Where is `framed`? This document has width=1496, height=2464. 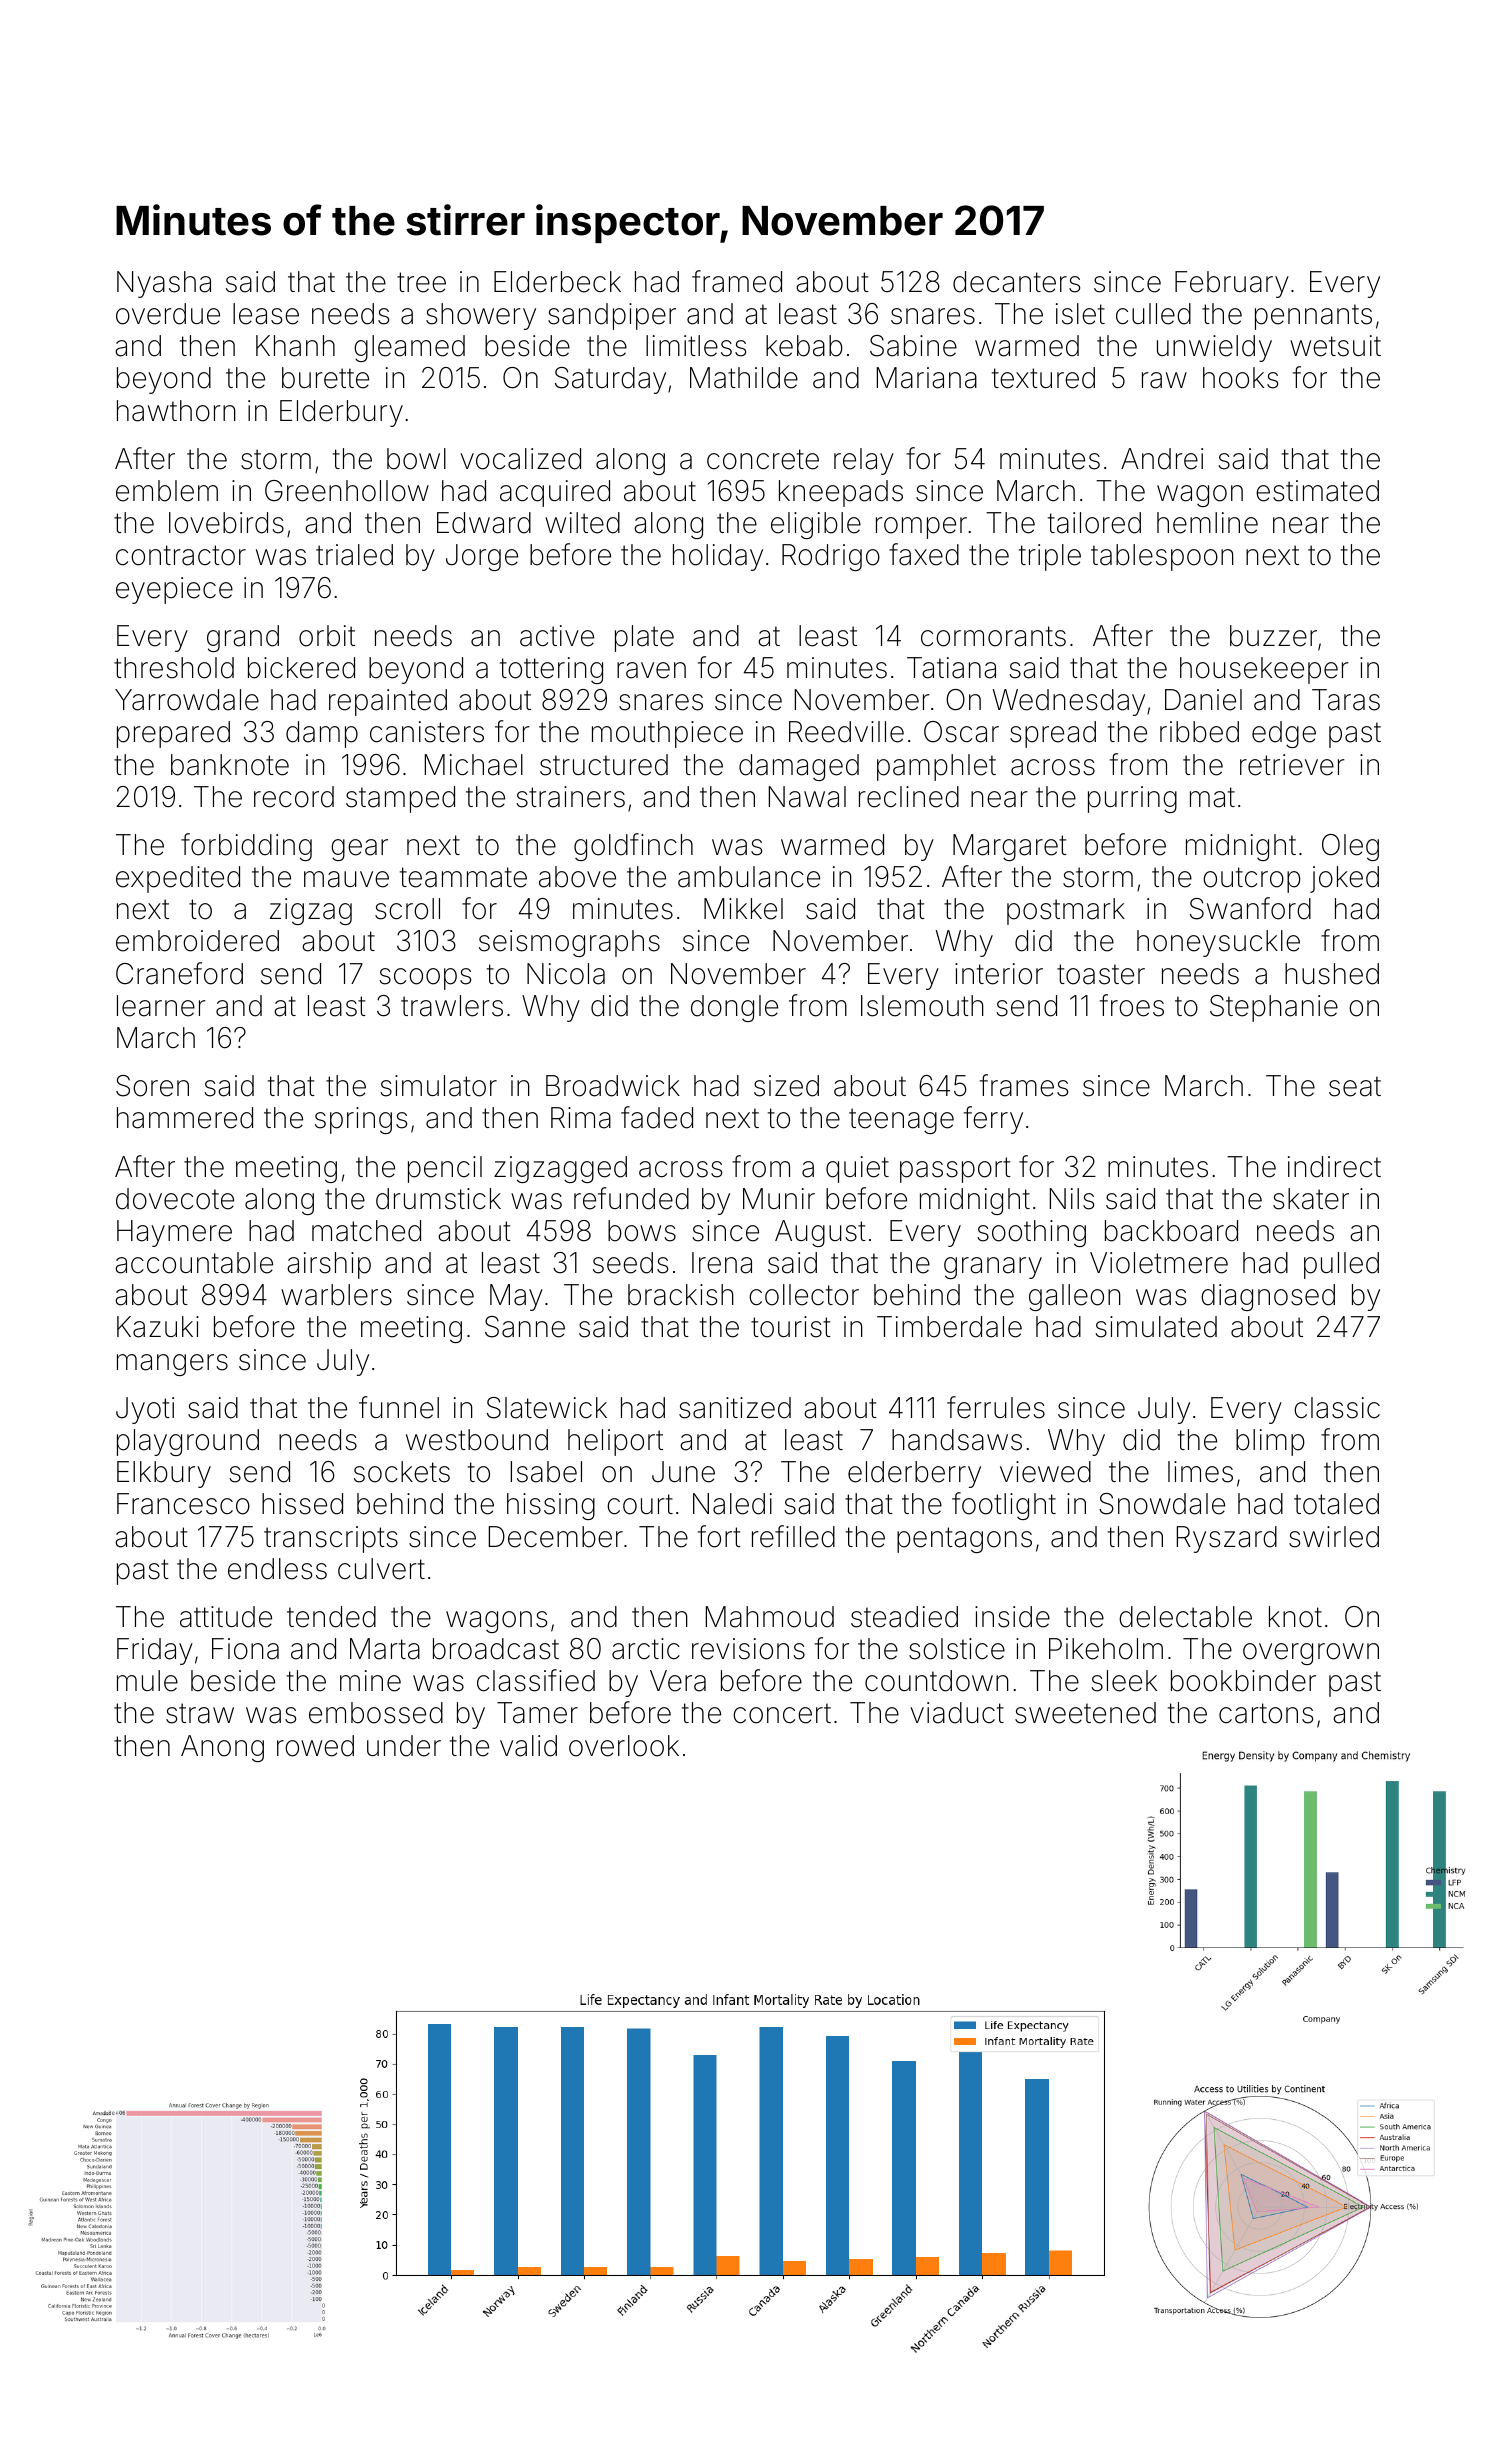 framed is located at coordinates (737, 281).
